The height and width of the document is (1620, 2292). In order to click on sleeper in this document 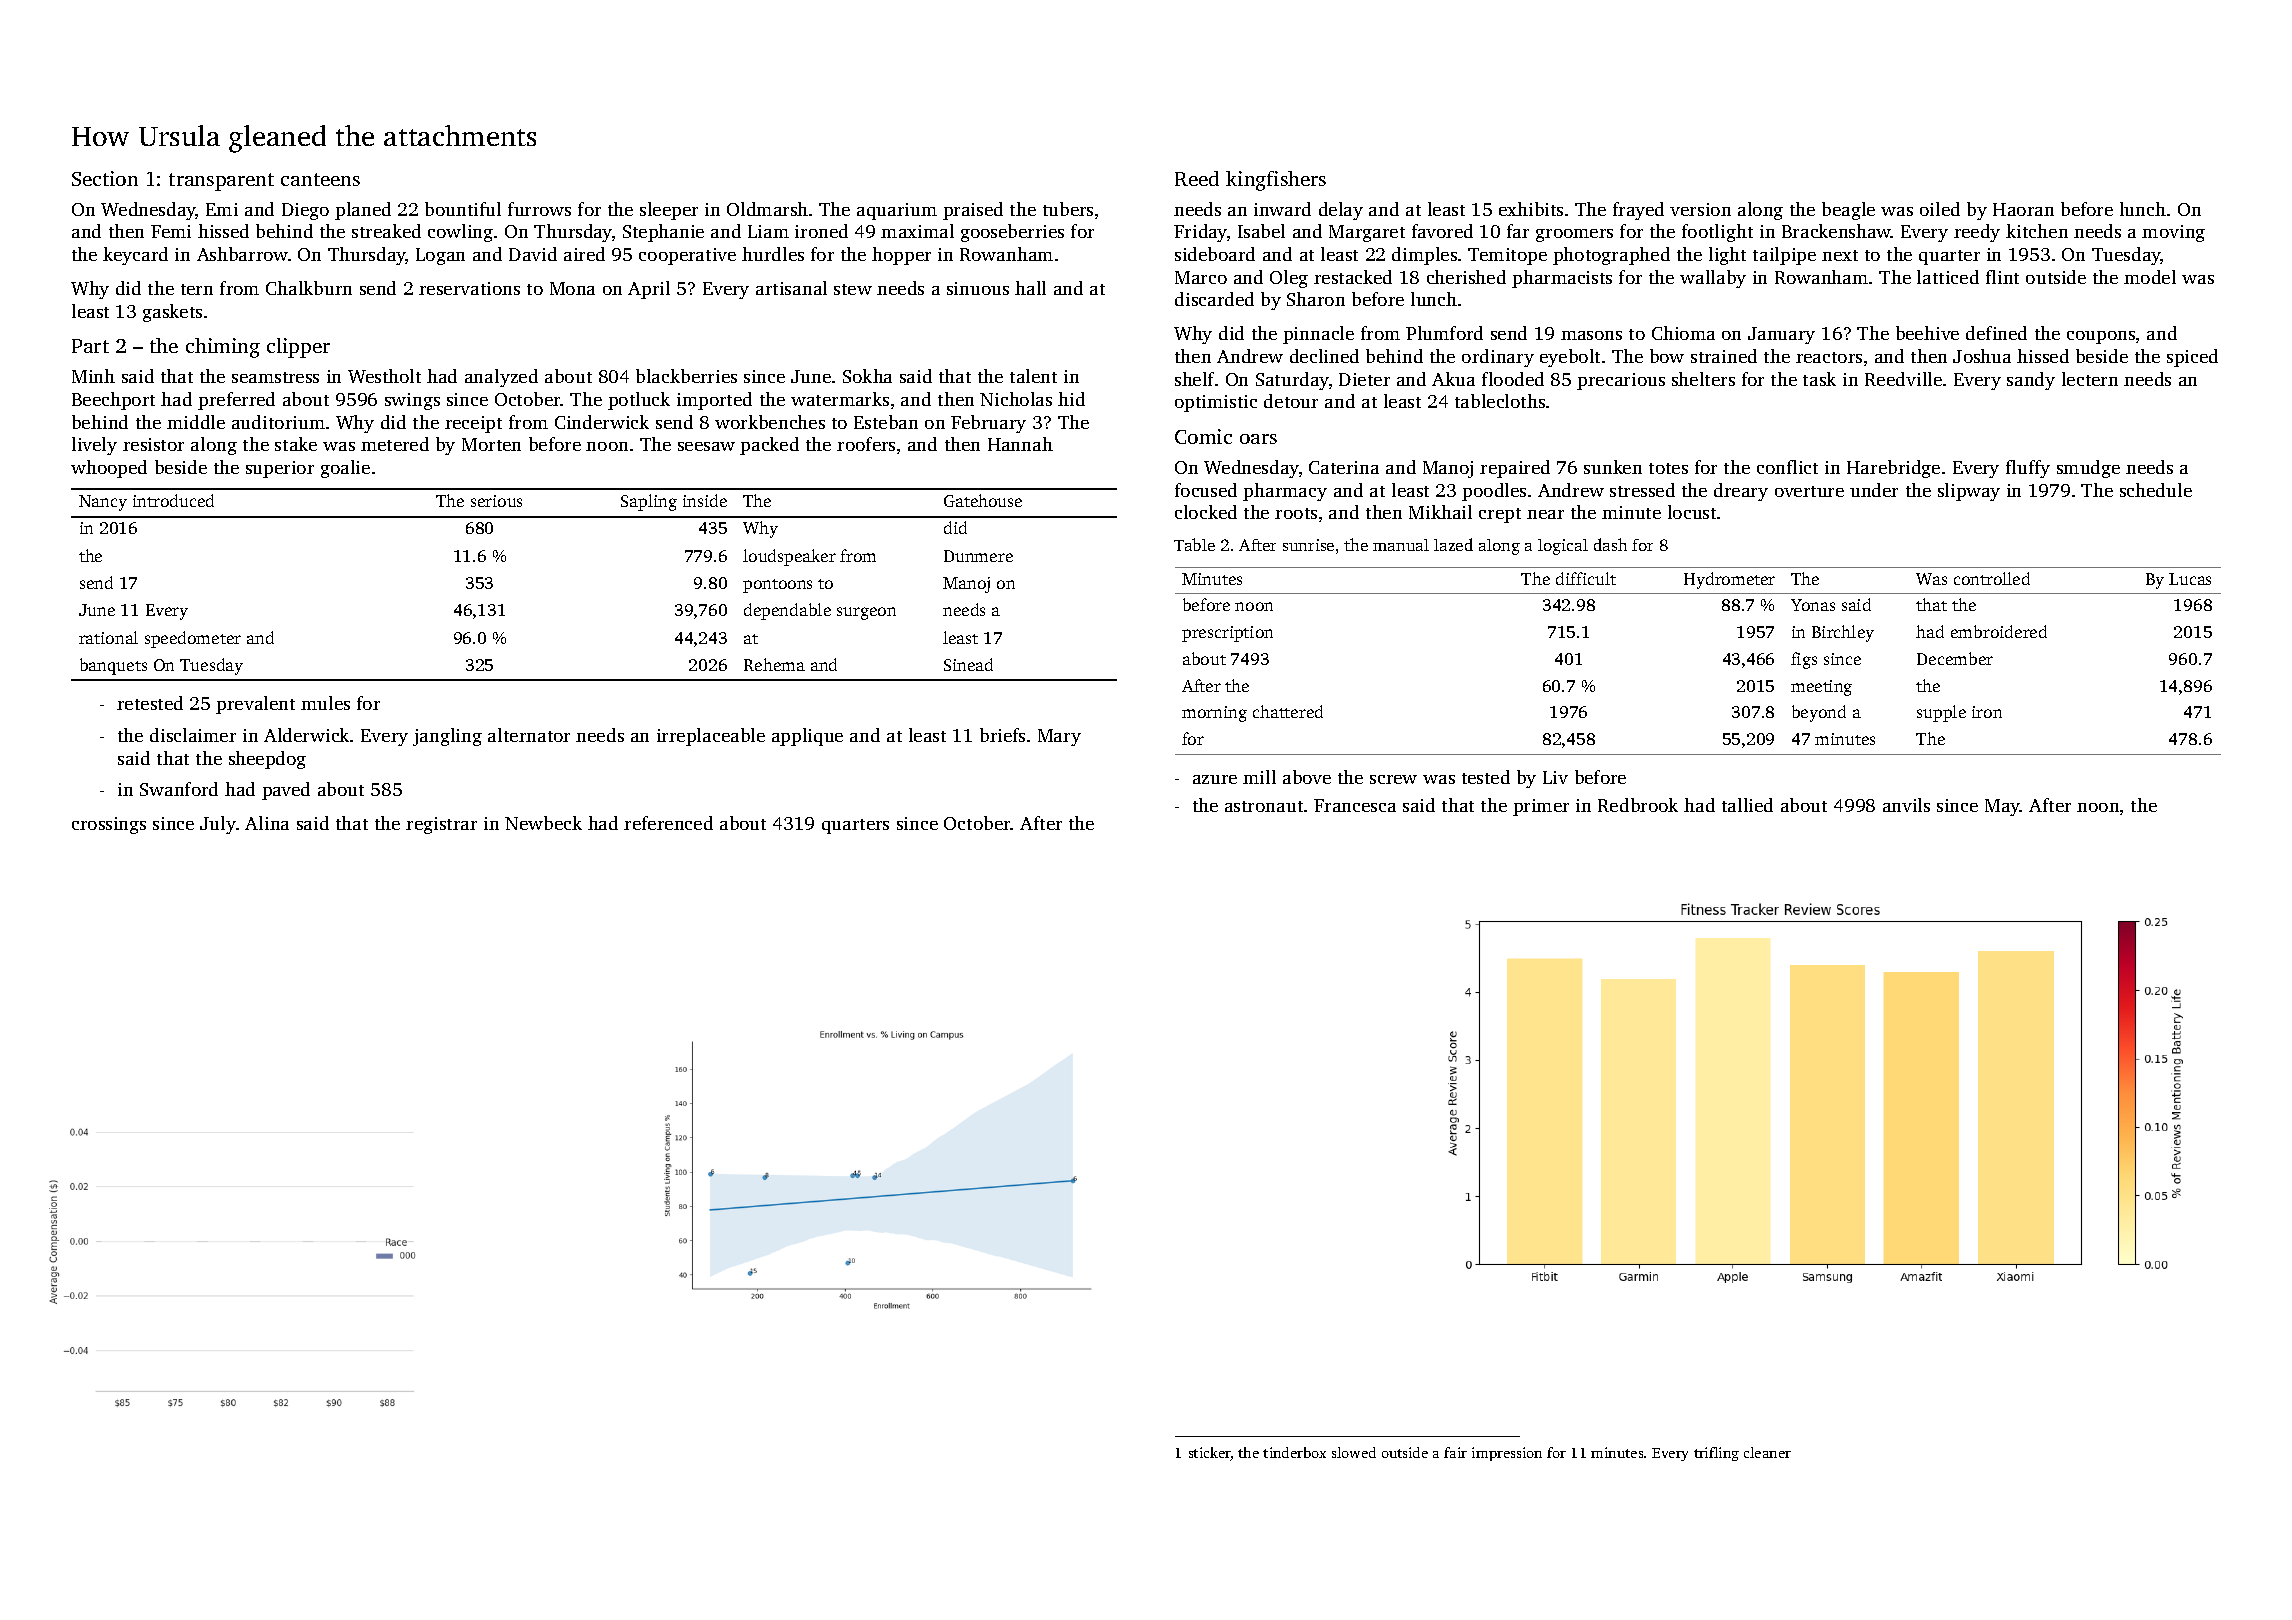, I will do `click(669, 211)`.
